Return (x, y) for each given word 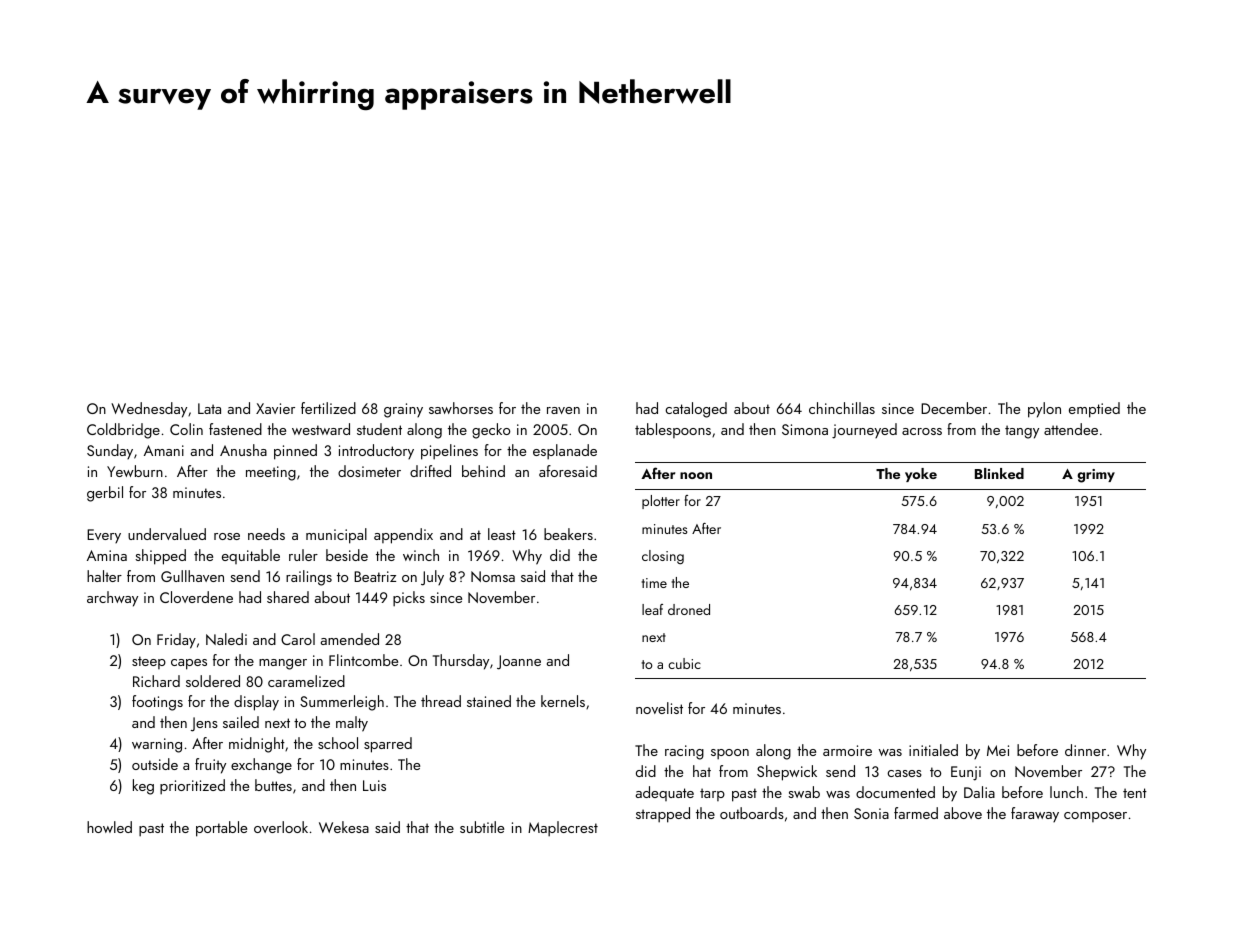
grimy (1096, 476)
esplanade (565, 452)
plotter (661, 502)
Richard (156, 681)
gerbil (105, 494)
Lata (209, 408)
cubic (684, 663)
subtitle (482, 827)
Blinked (999, 473)
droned (689, 609)
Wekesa (344, 827)
